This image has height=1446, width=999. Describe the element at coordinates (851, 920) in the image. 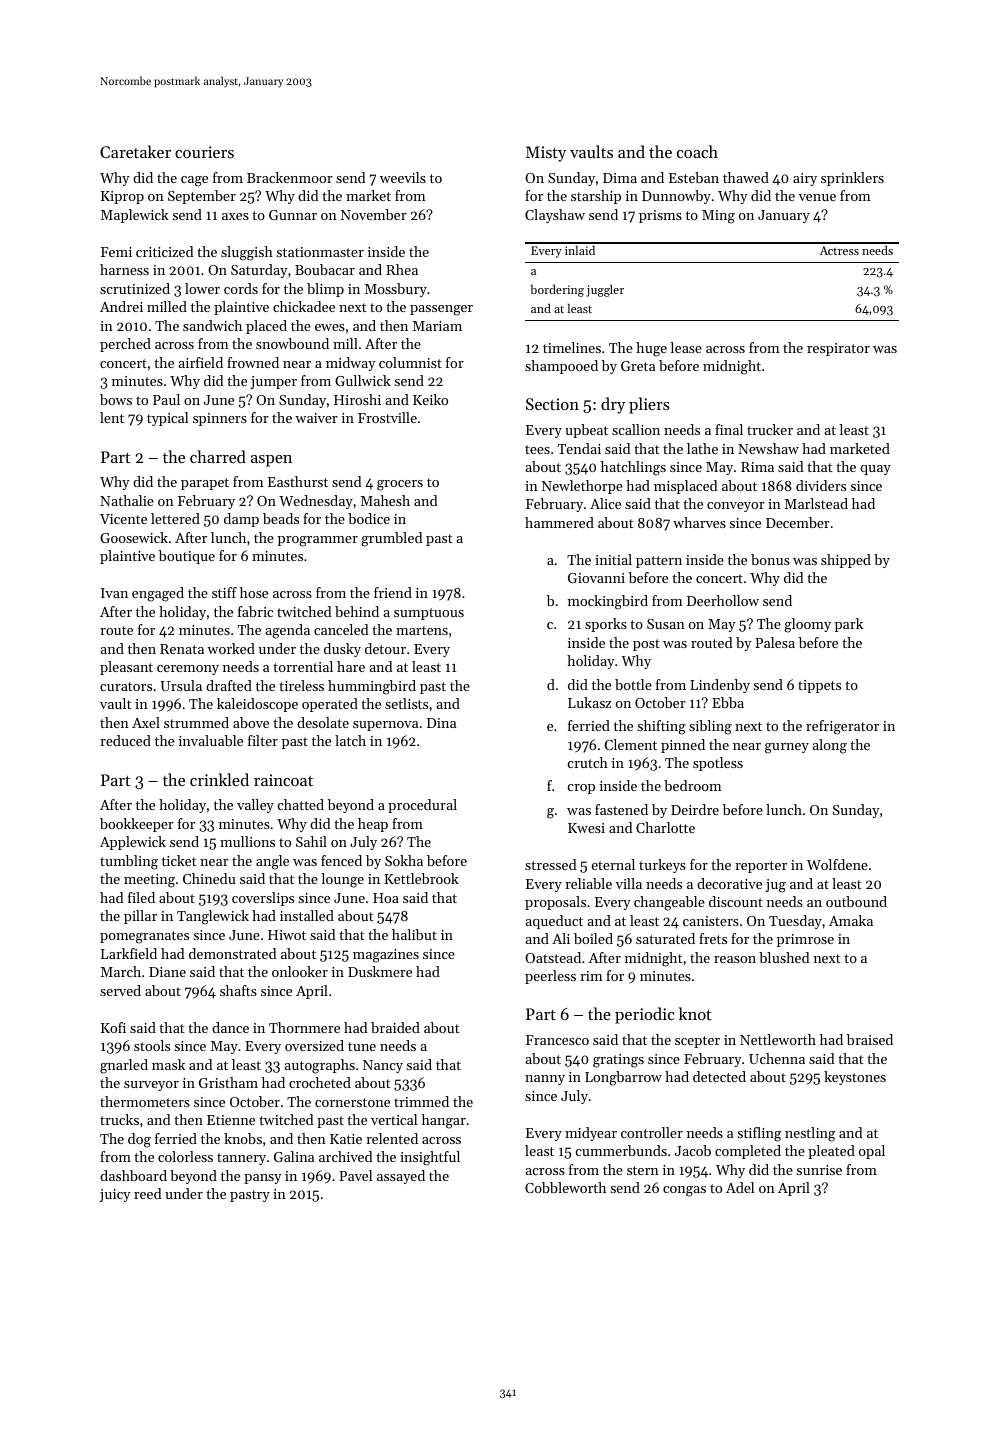

I see `Amaka` at that location.
